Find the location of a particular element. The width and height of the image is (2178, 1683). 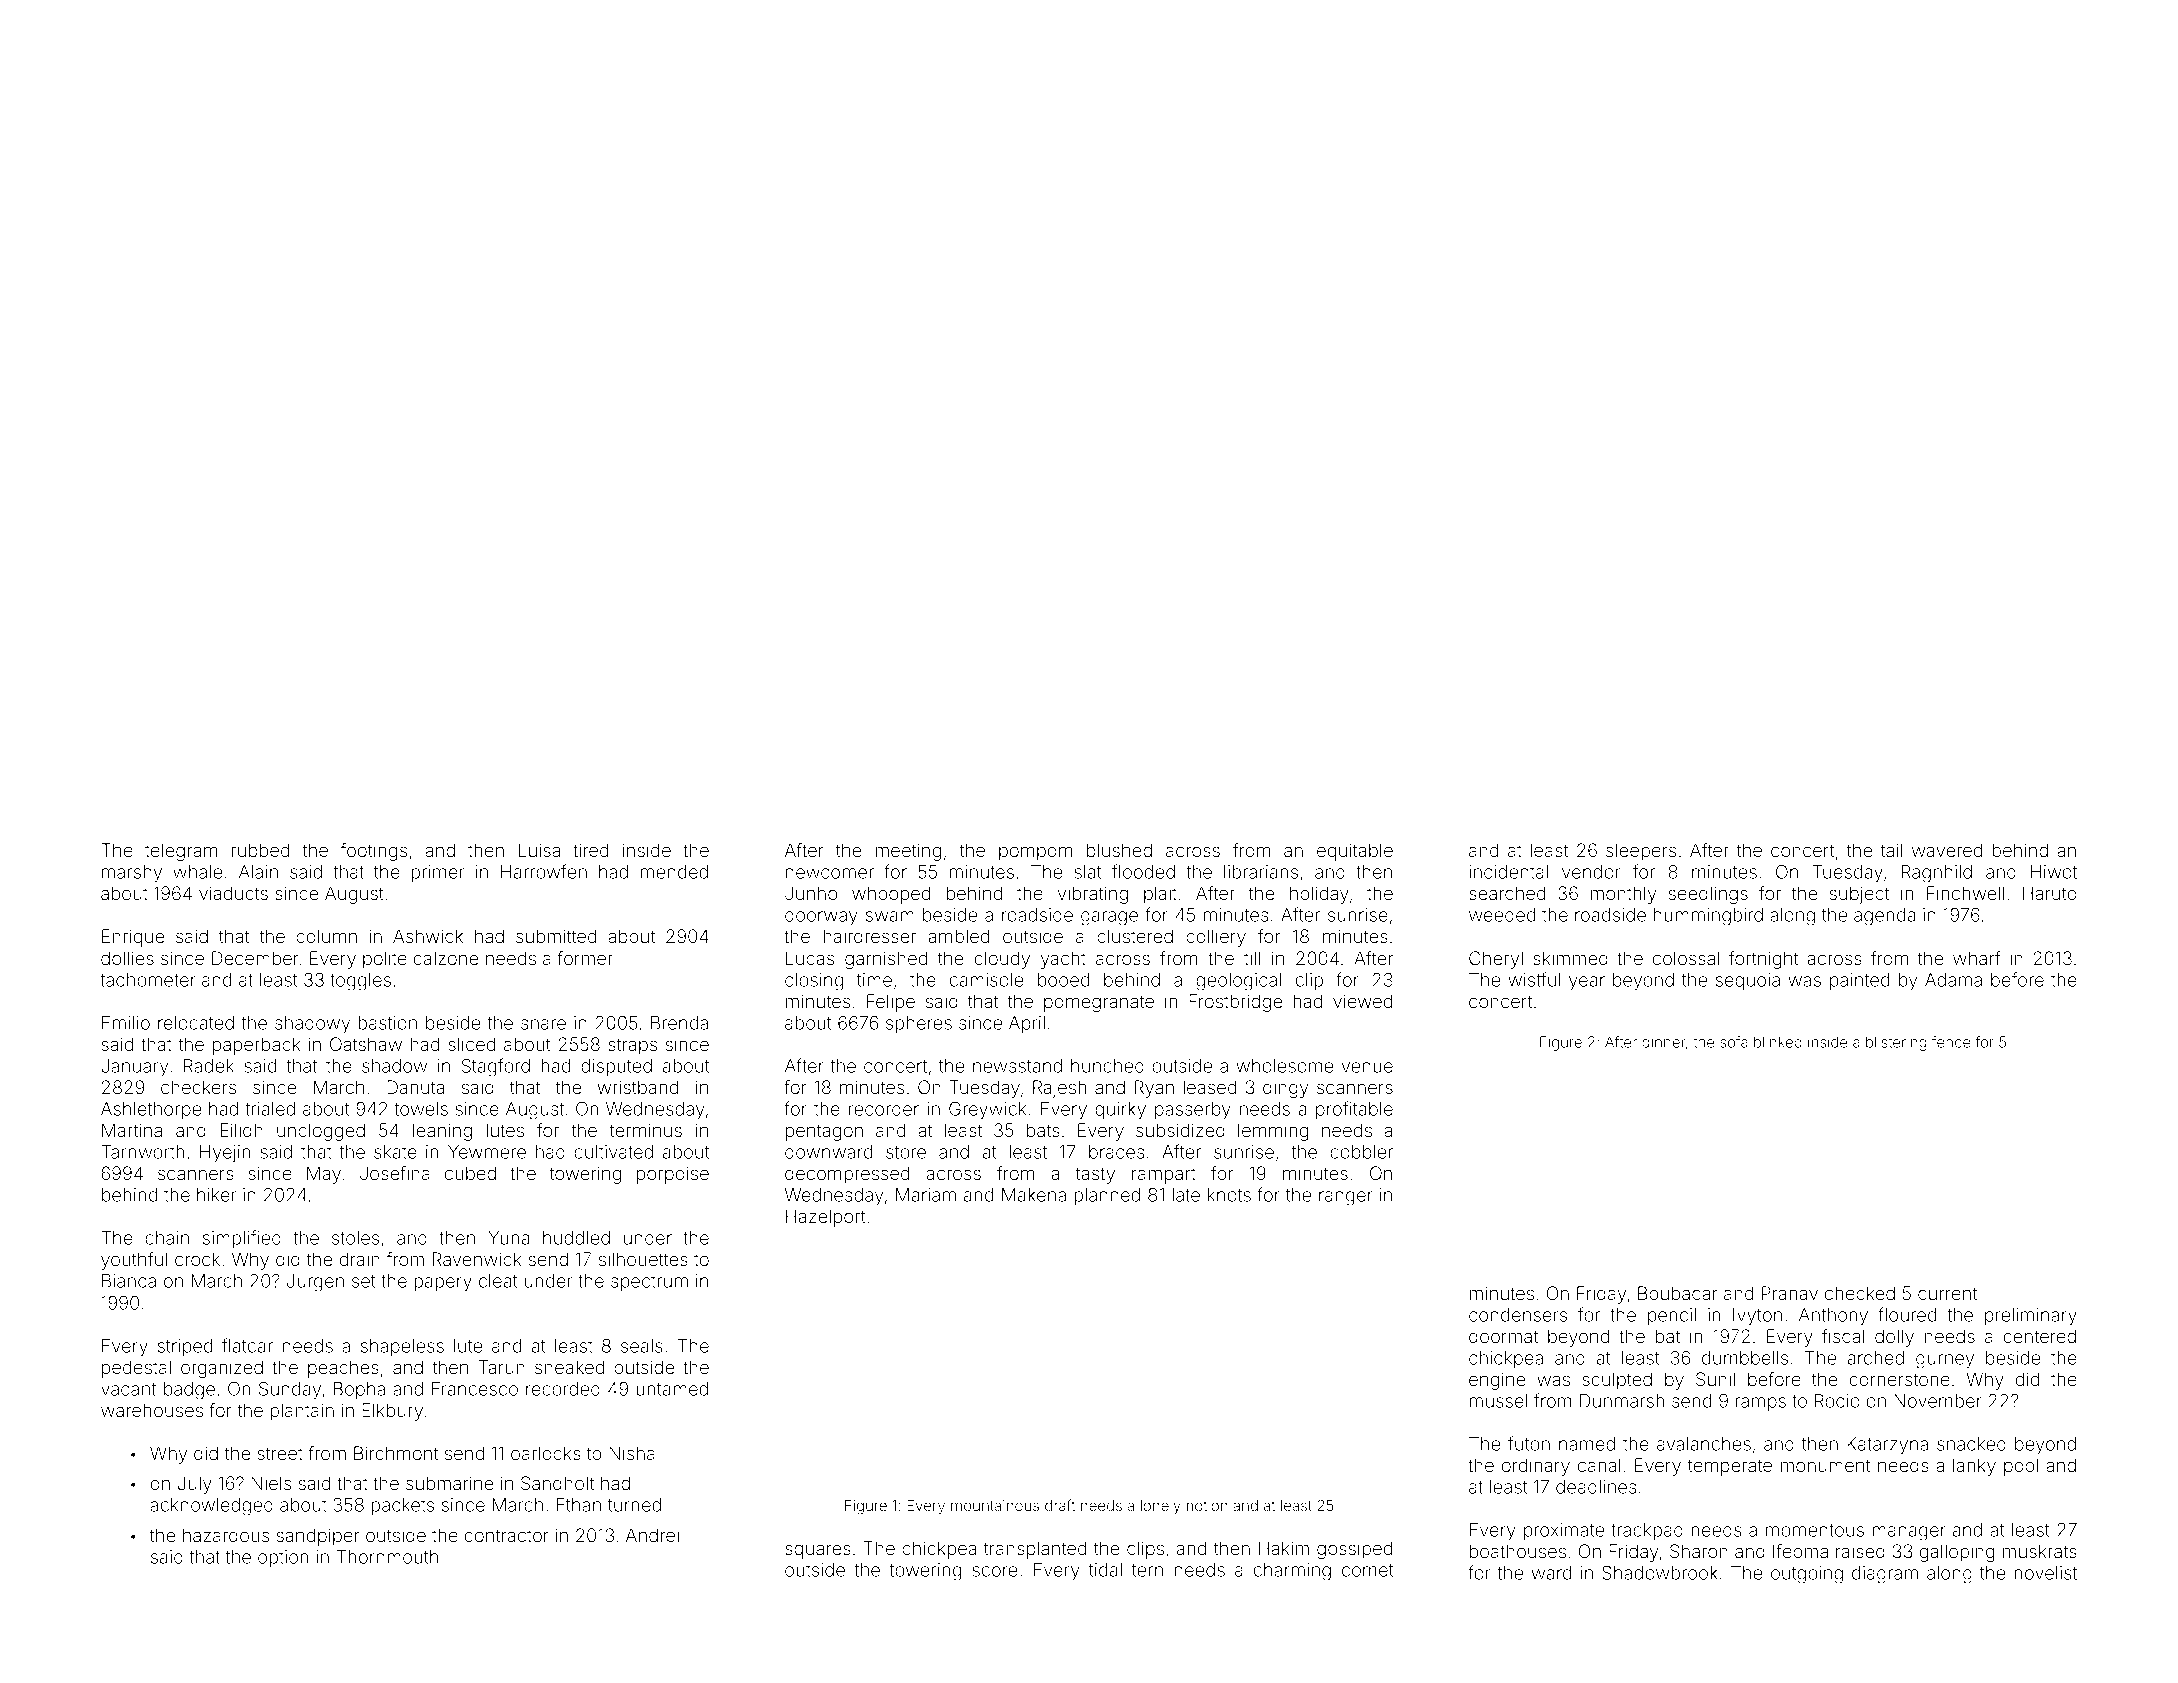

pool is located at coordinates (2021, 1467).
